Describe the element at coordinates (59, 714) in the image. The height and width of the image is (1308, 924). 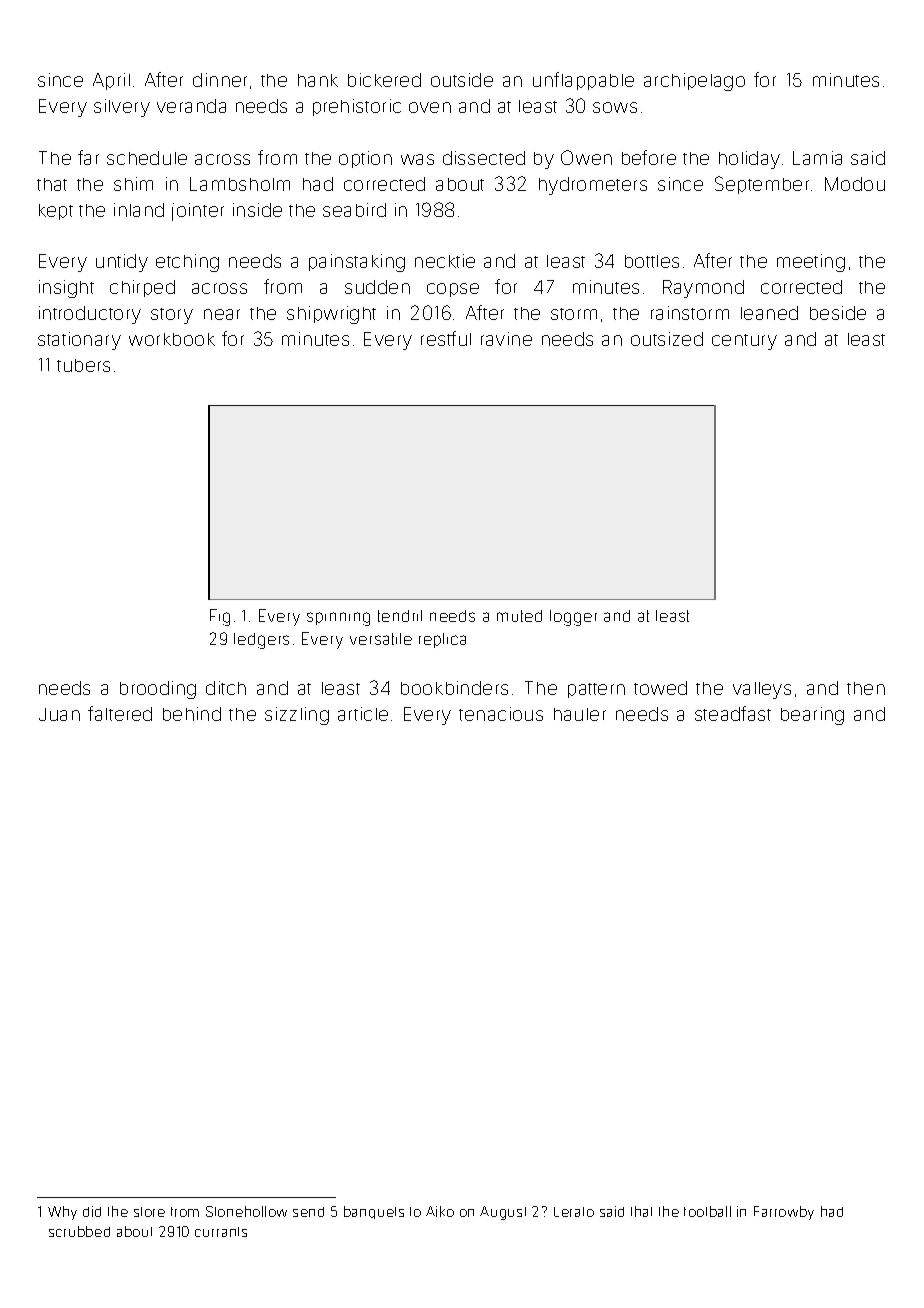
I see `Juan` at that location.
